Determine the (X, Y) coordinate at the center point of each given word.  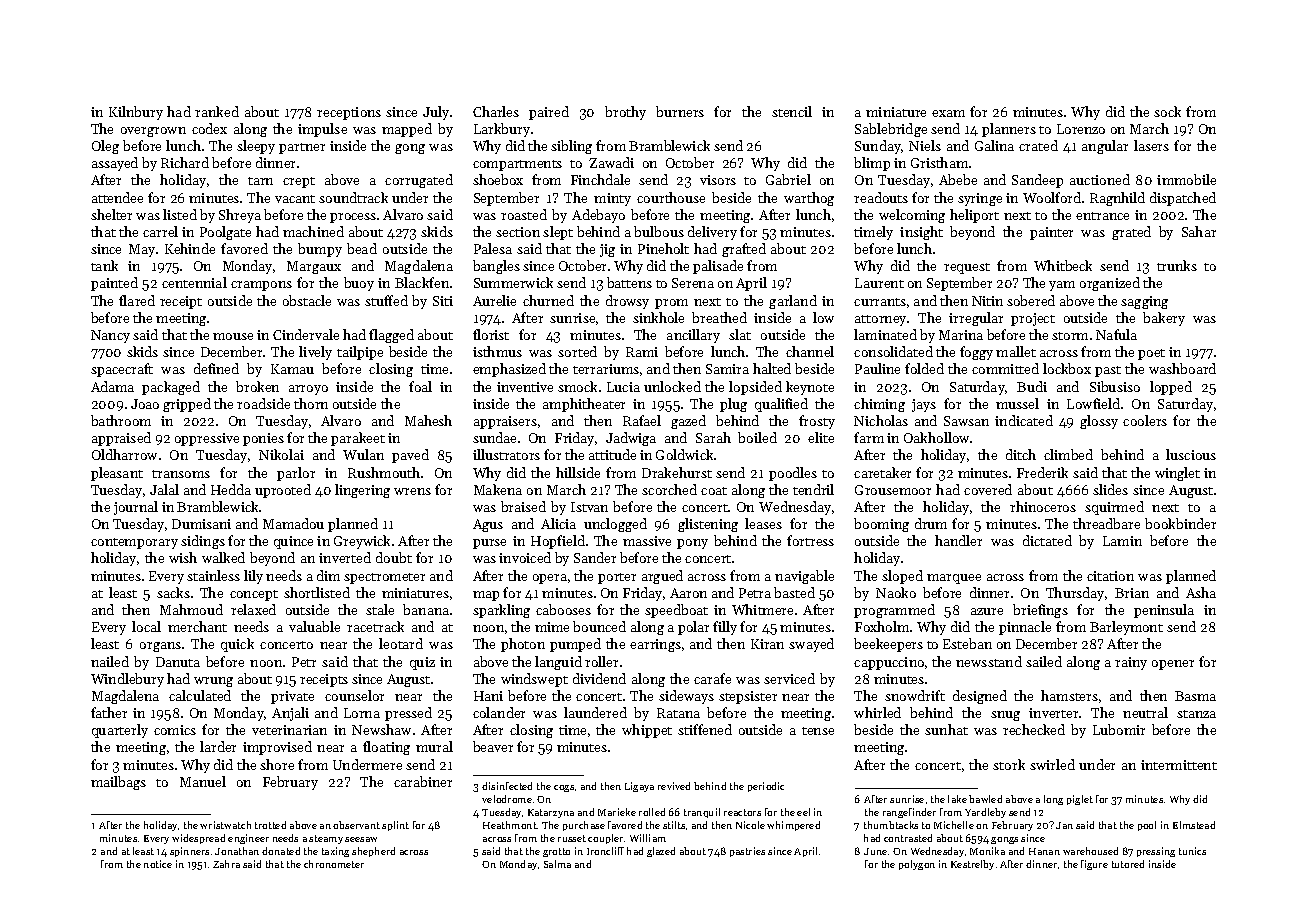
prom (671, 304)
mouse (233, 336)
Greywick (362, 542)
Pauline (877, 368)
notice (158, 864)
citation (1110, 576)
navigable (804, 577)
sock (1167, 111)
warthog (809, 199)
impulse (322, 130)
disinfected (507, 786)
